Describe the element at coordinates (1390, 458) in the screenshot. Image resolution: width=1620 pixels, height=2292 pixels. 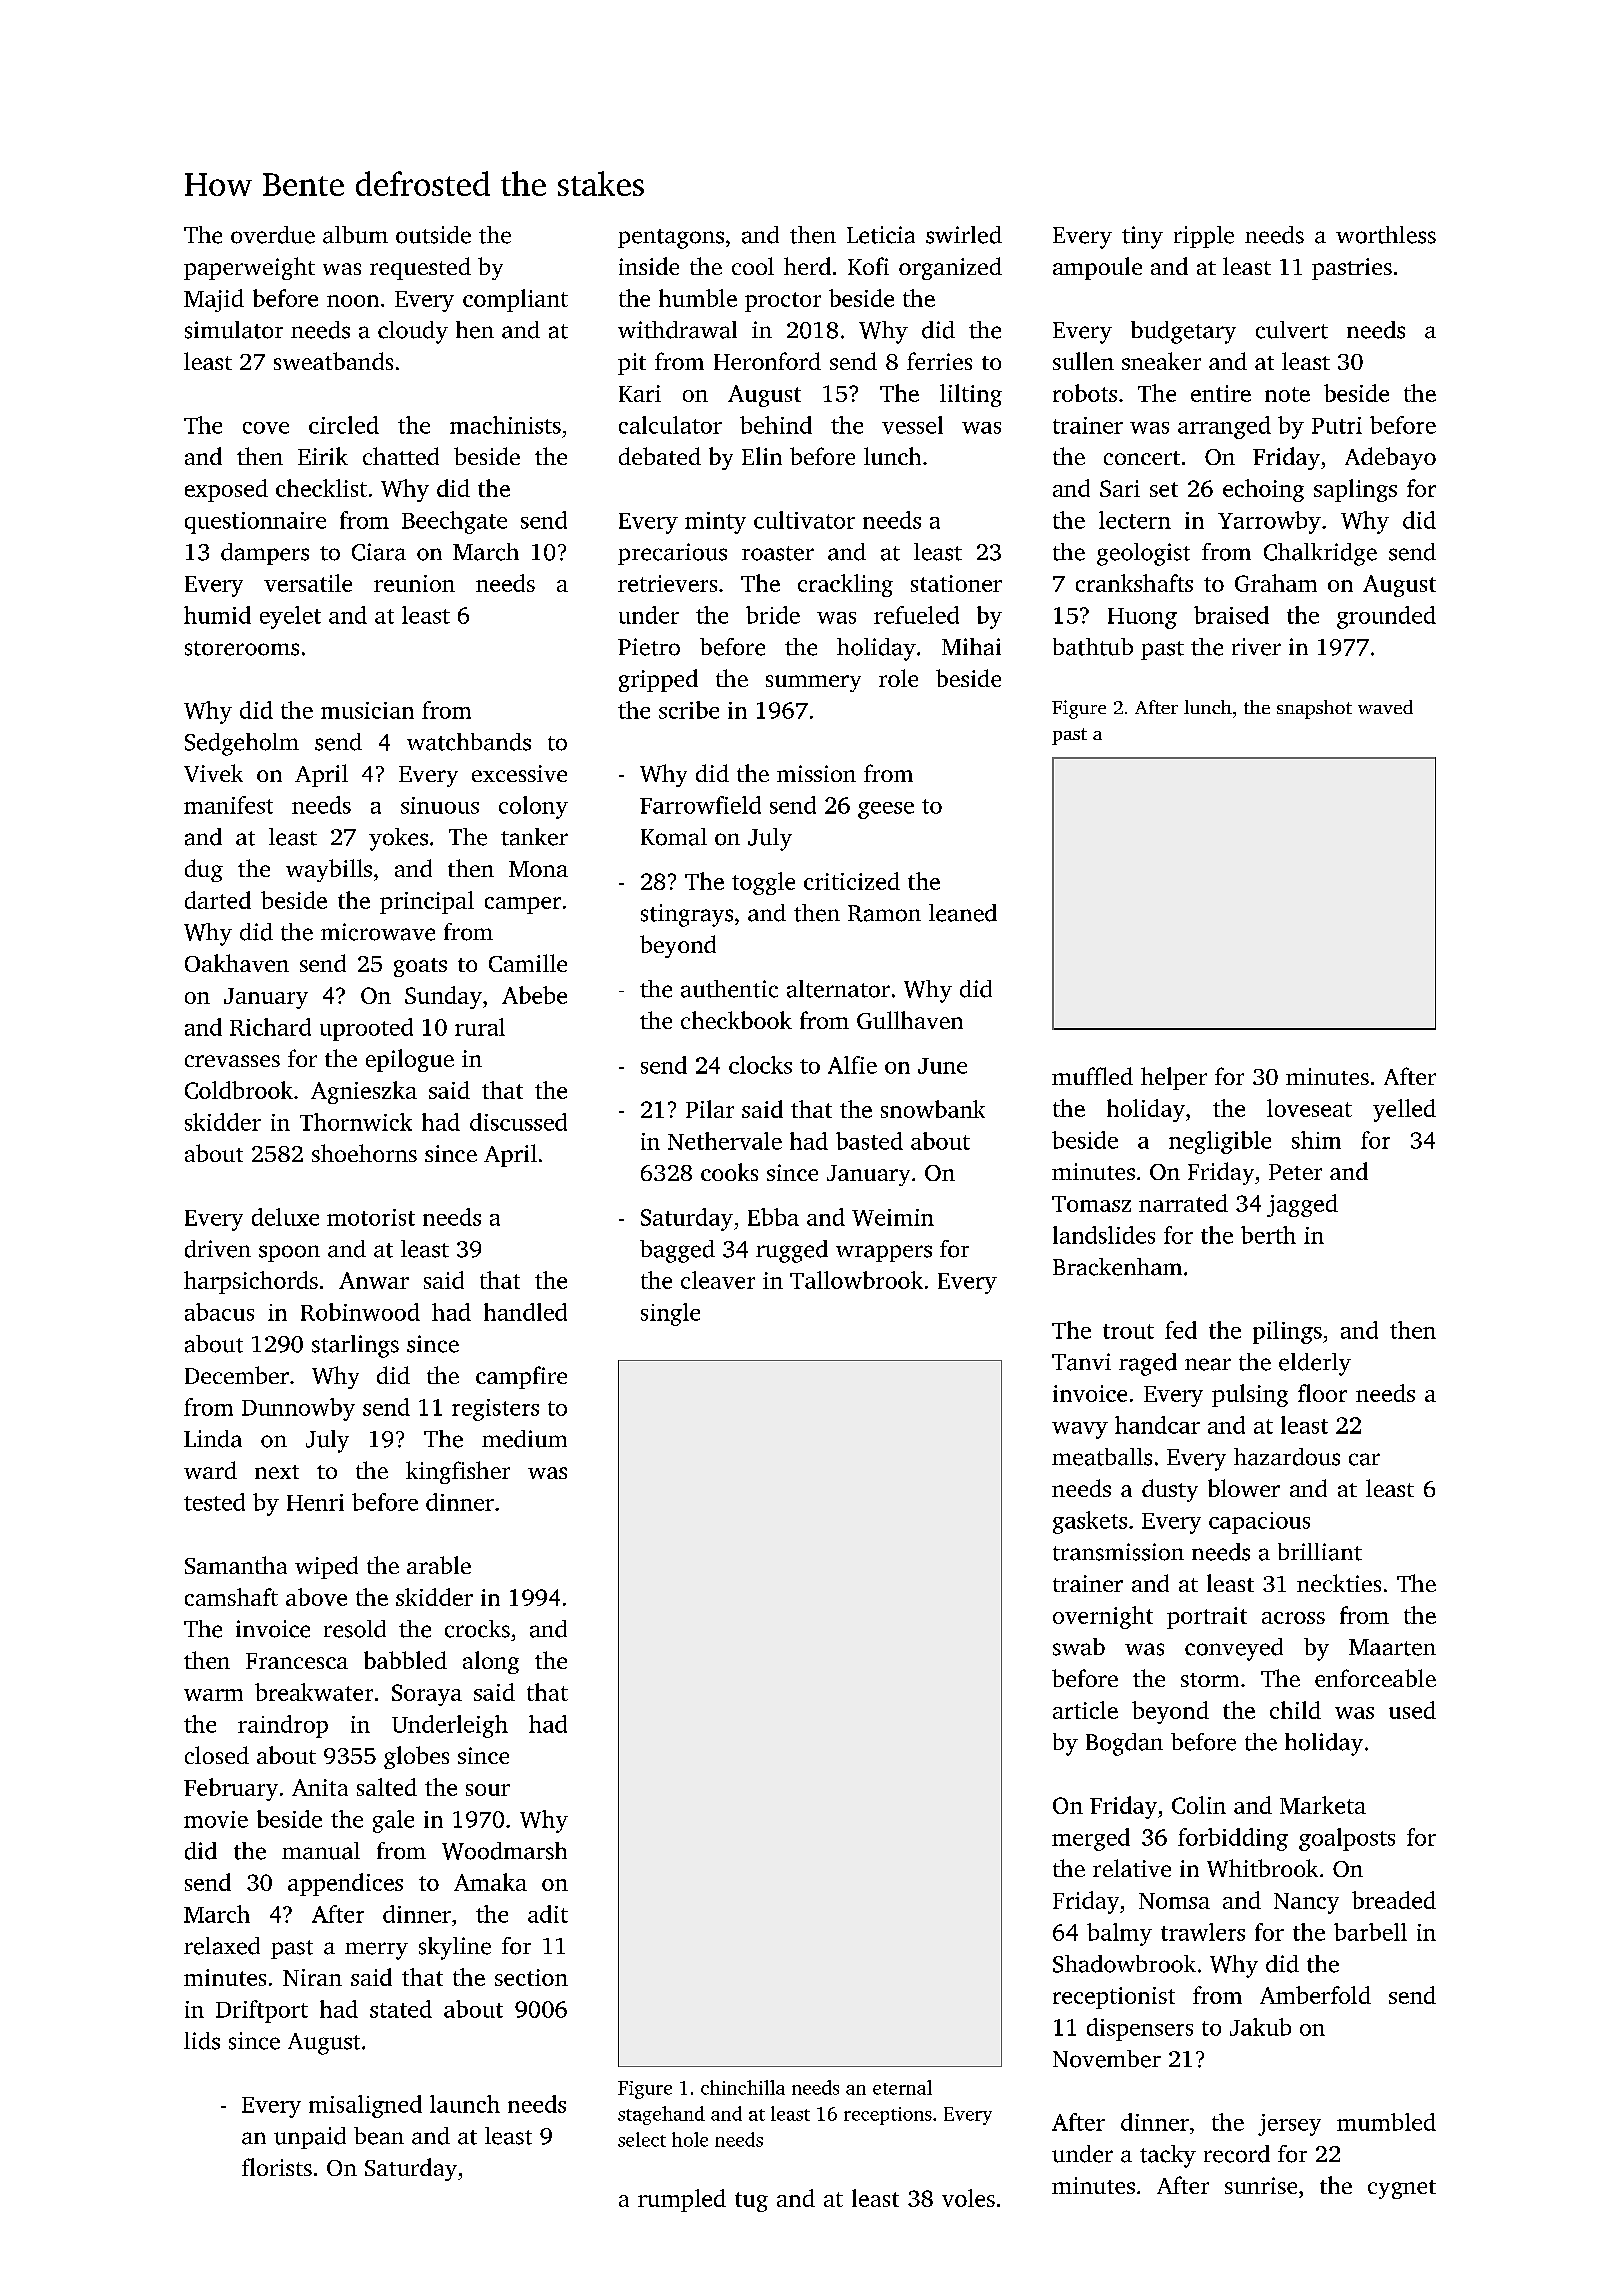
I see `Adebayo` at that location.
